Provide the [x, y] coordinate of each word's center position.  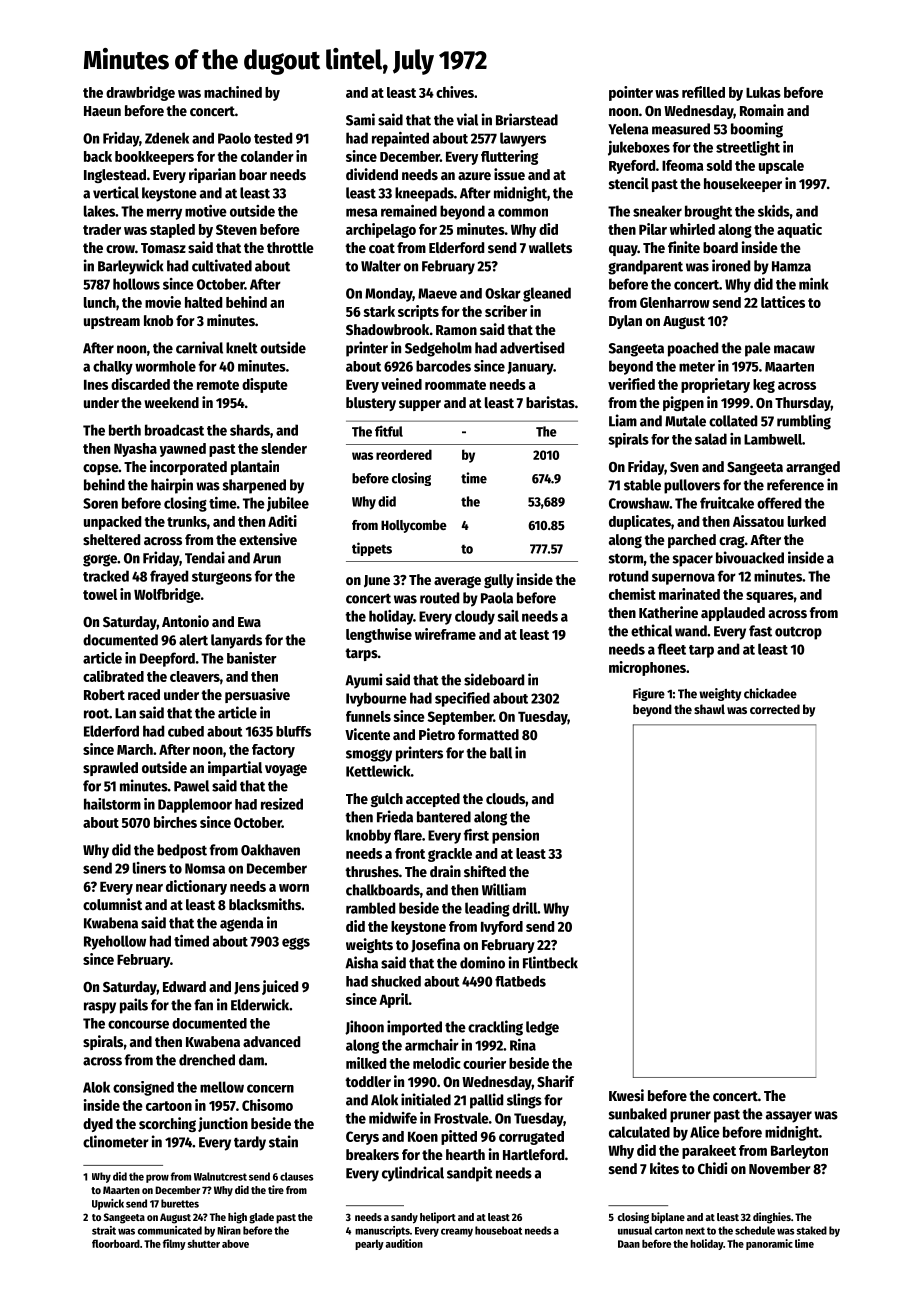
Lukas [763, 92]
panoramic [769, 1244]
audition [404, 1243]
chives [455, 92]
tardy [250, 1143]
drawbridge [140, 93]
